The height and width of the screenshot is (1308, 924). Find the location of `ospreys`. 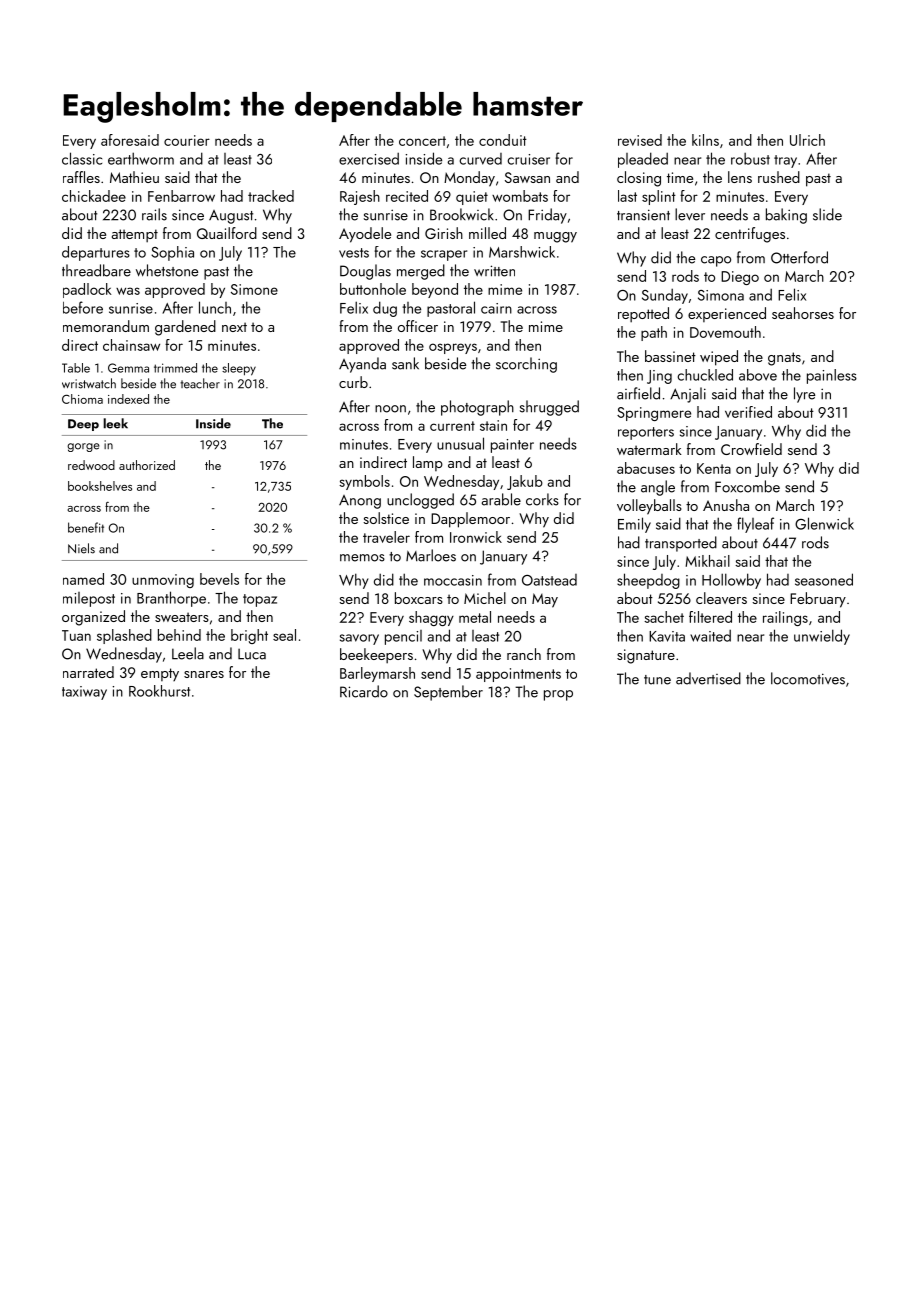

ospreys is located at coordinates (453, 348).
